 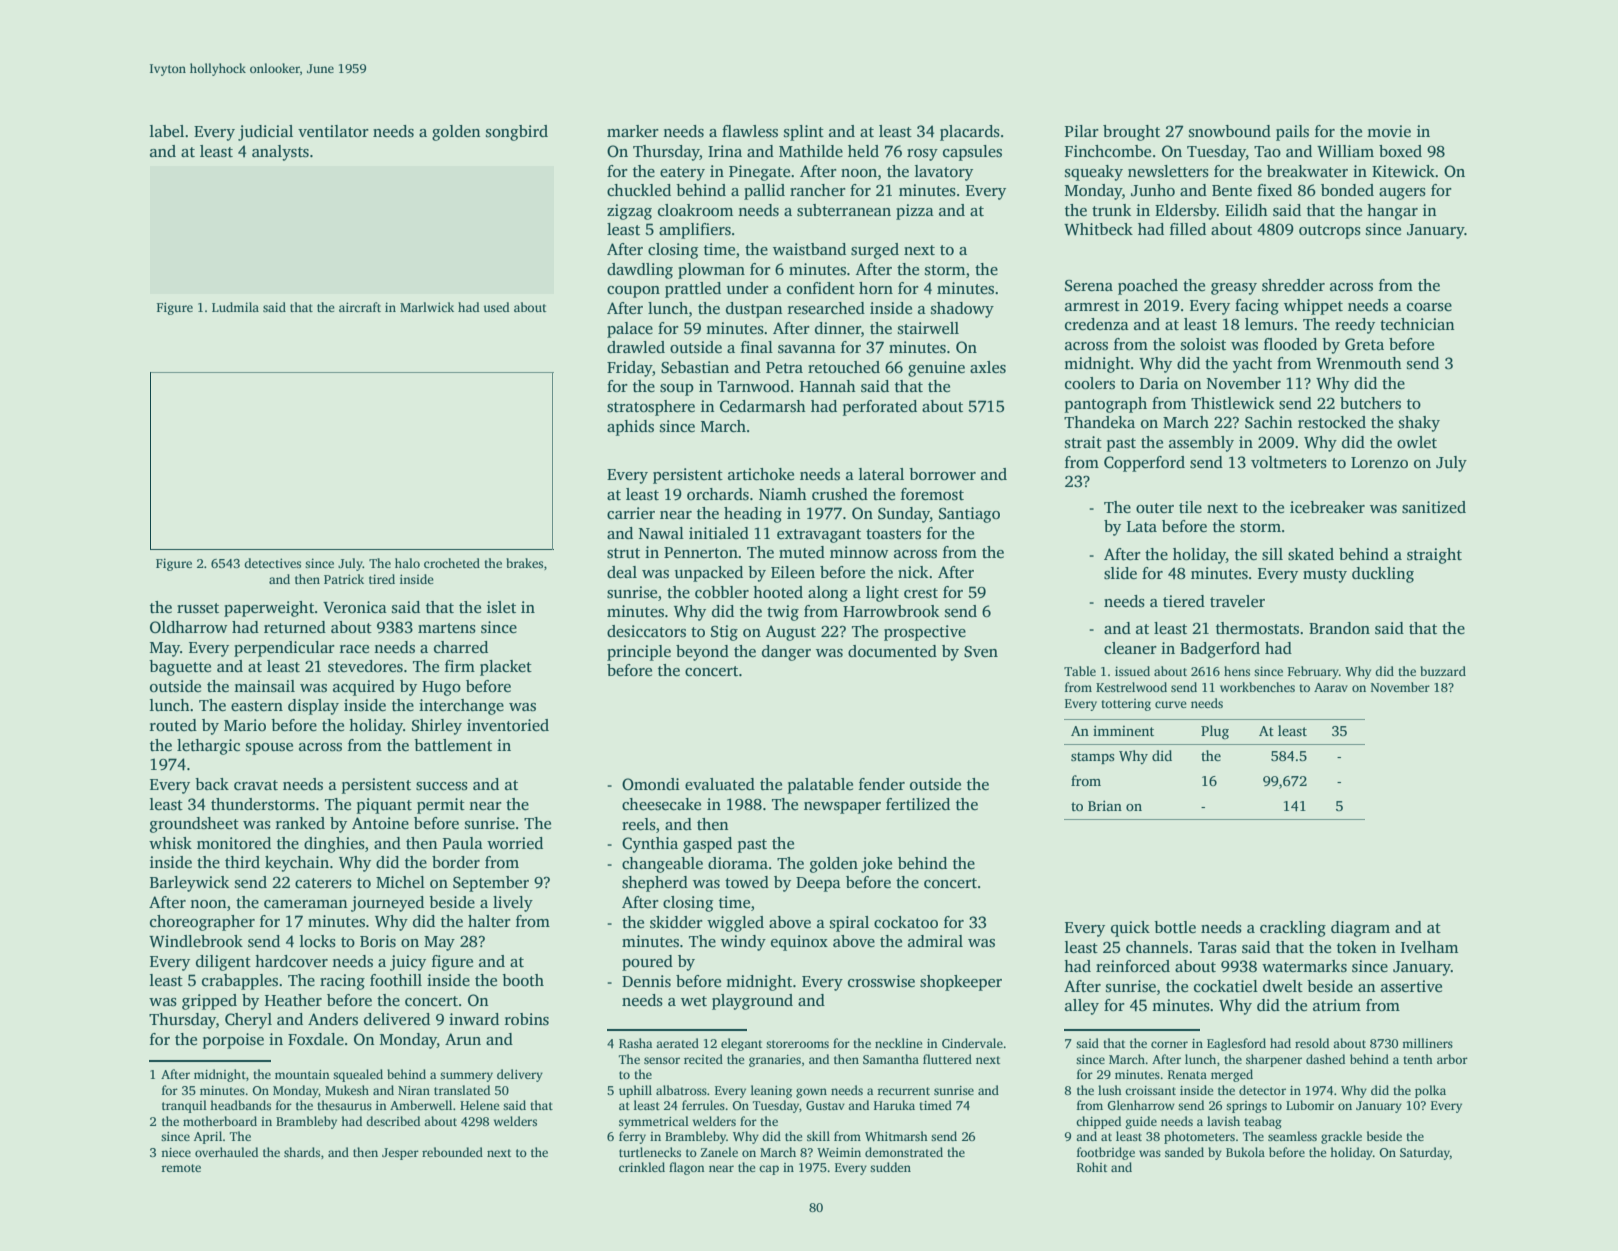 I want to click on analysts, so click(x=280, y=153).
